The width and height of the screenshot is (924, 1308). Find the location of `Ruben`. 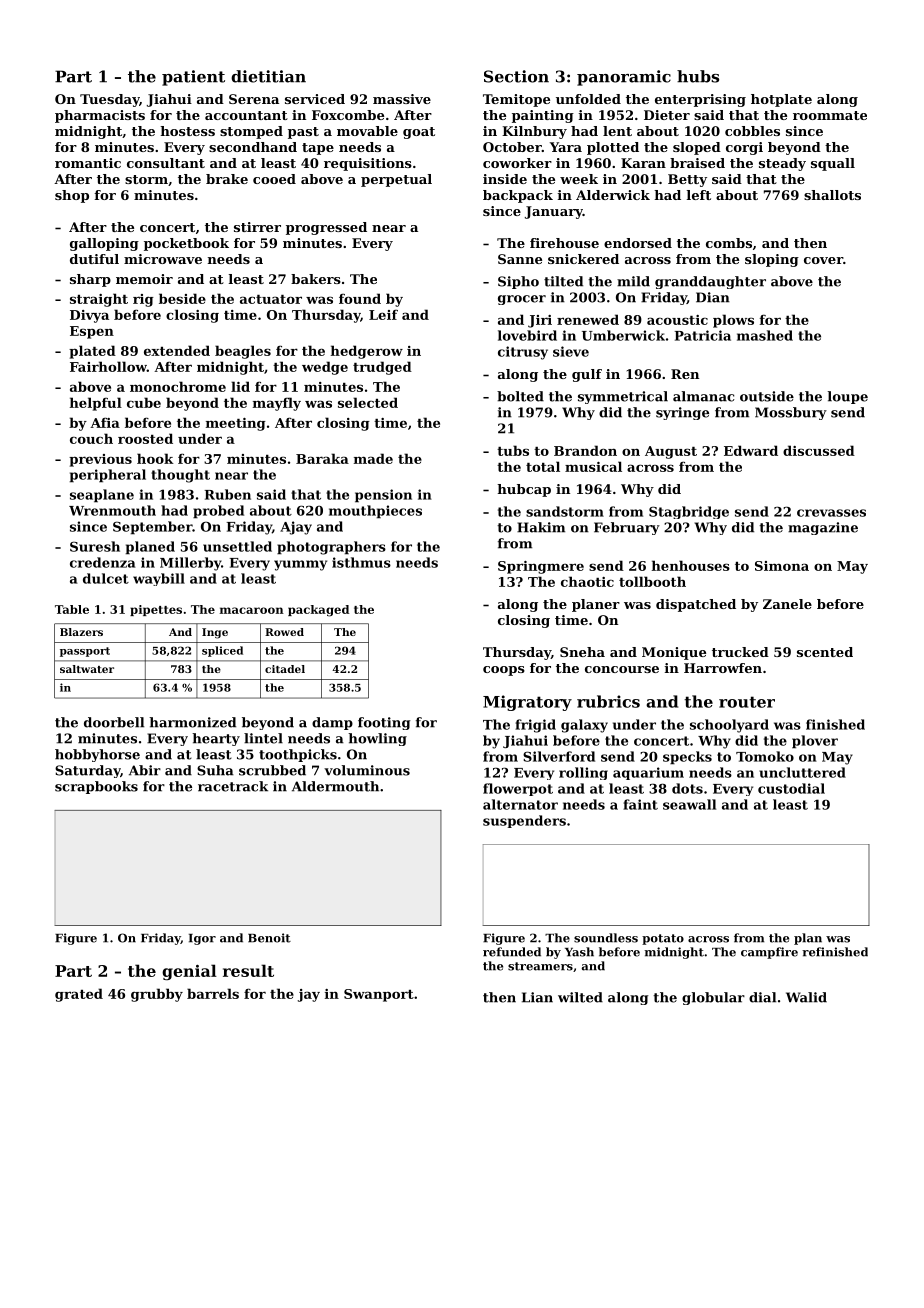

Ruben is located at coordinates (228, 494).
